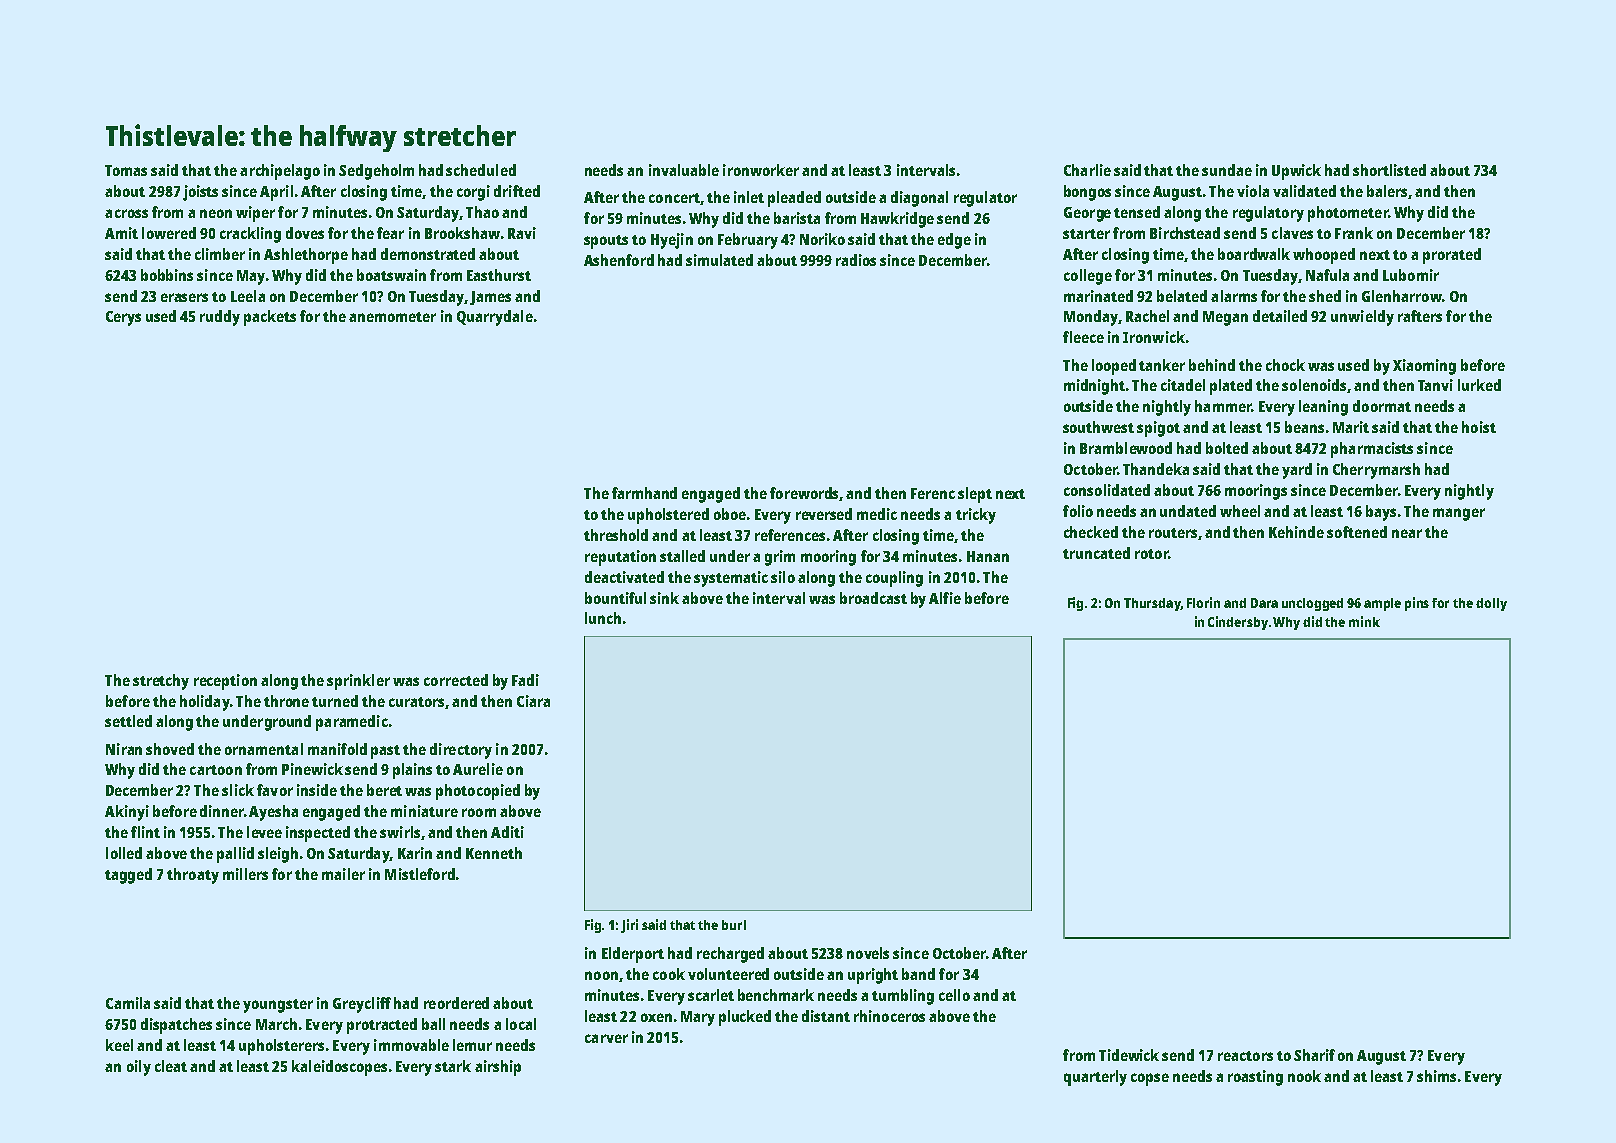 The width and height of the screenshot is (1616, 1143). Describe the element at coordinates (1137, 212) in the screenshot. I see `tensed` at that location.
